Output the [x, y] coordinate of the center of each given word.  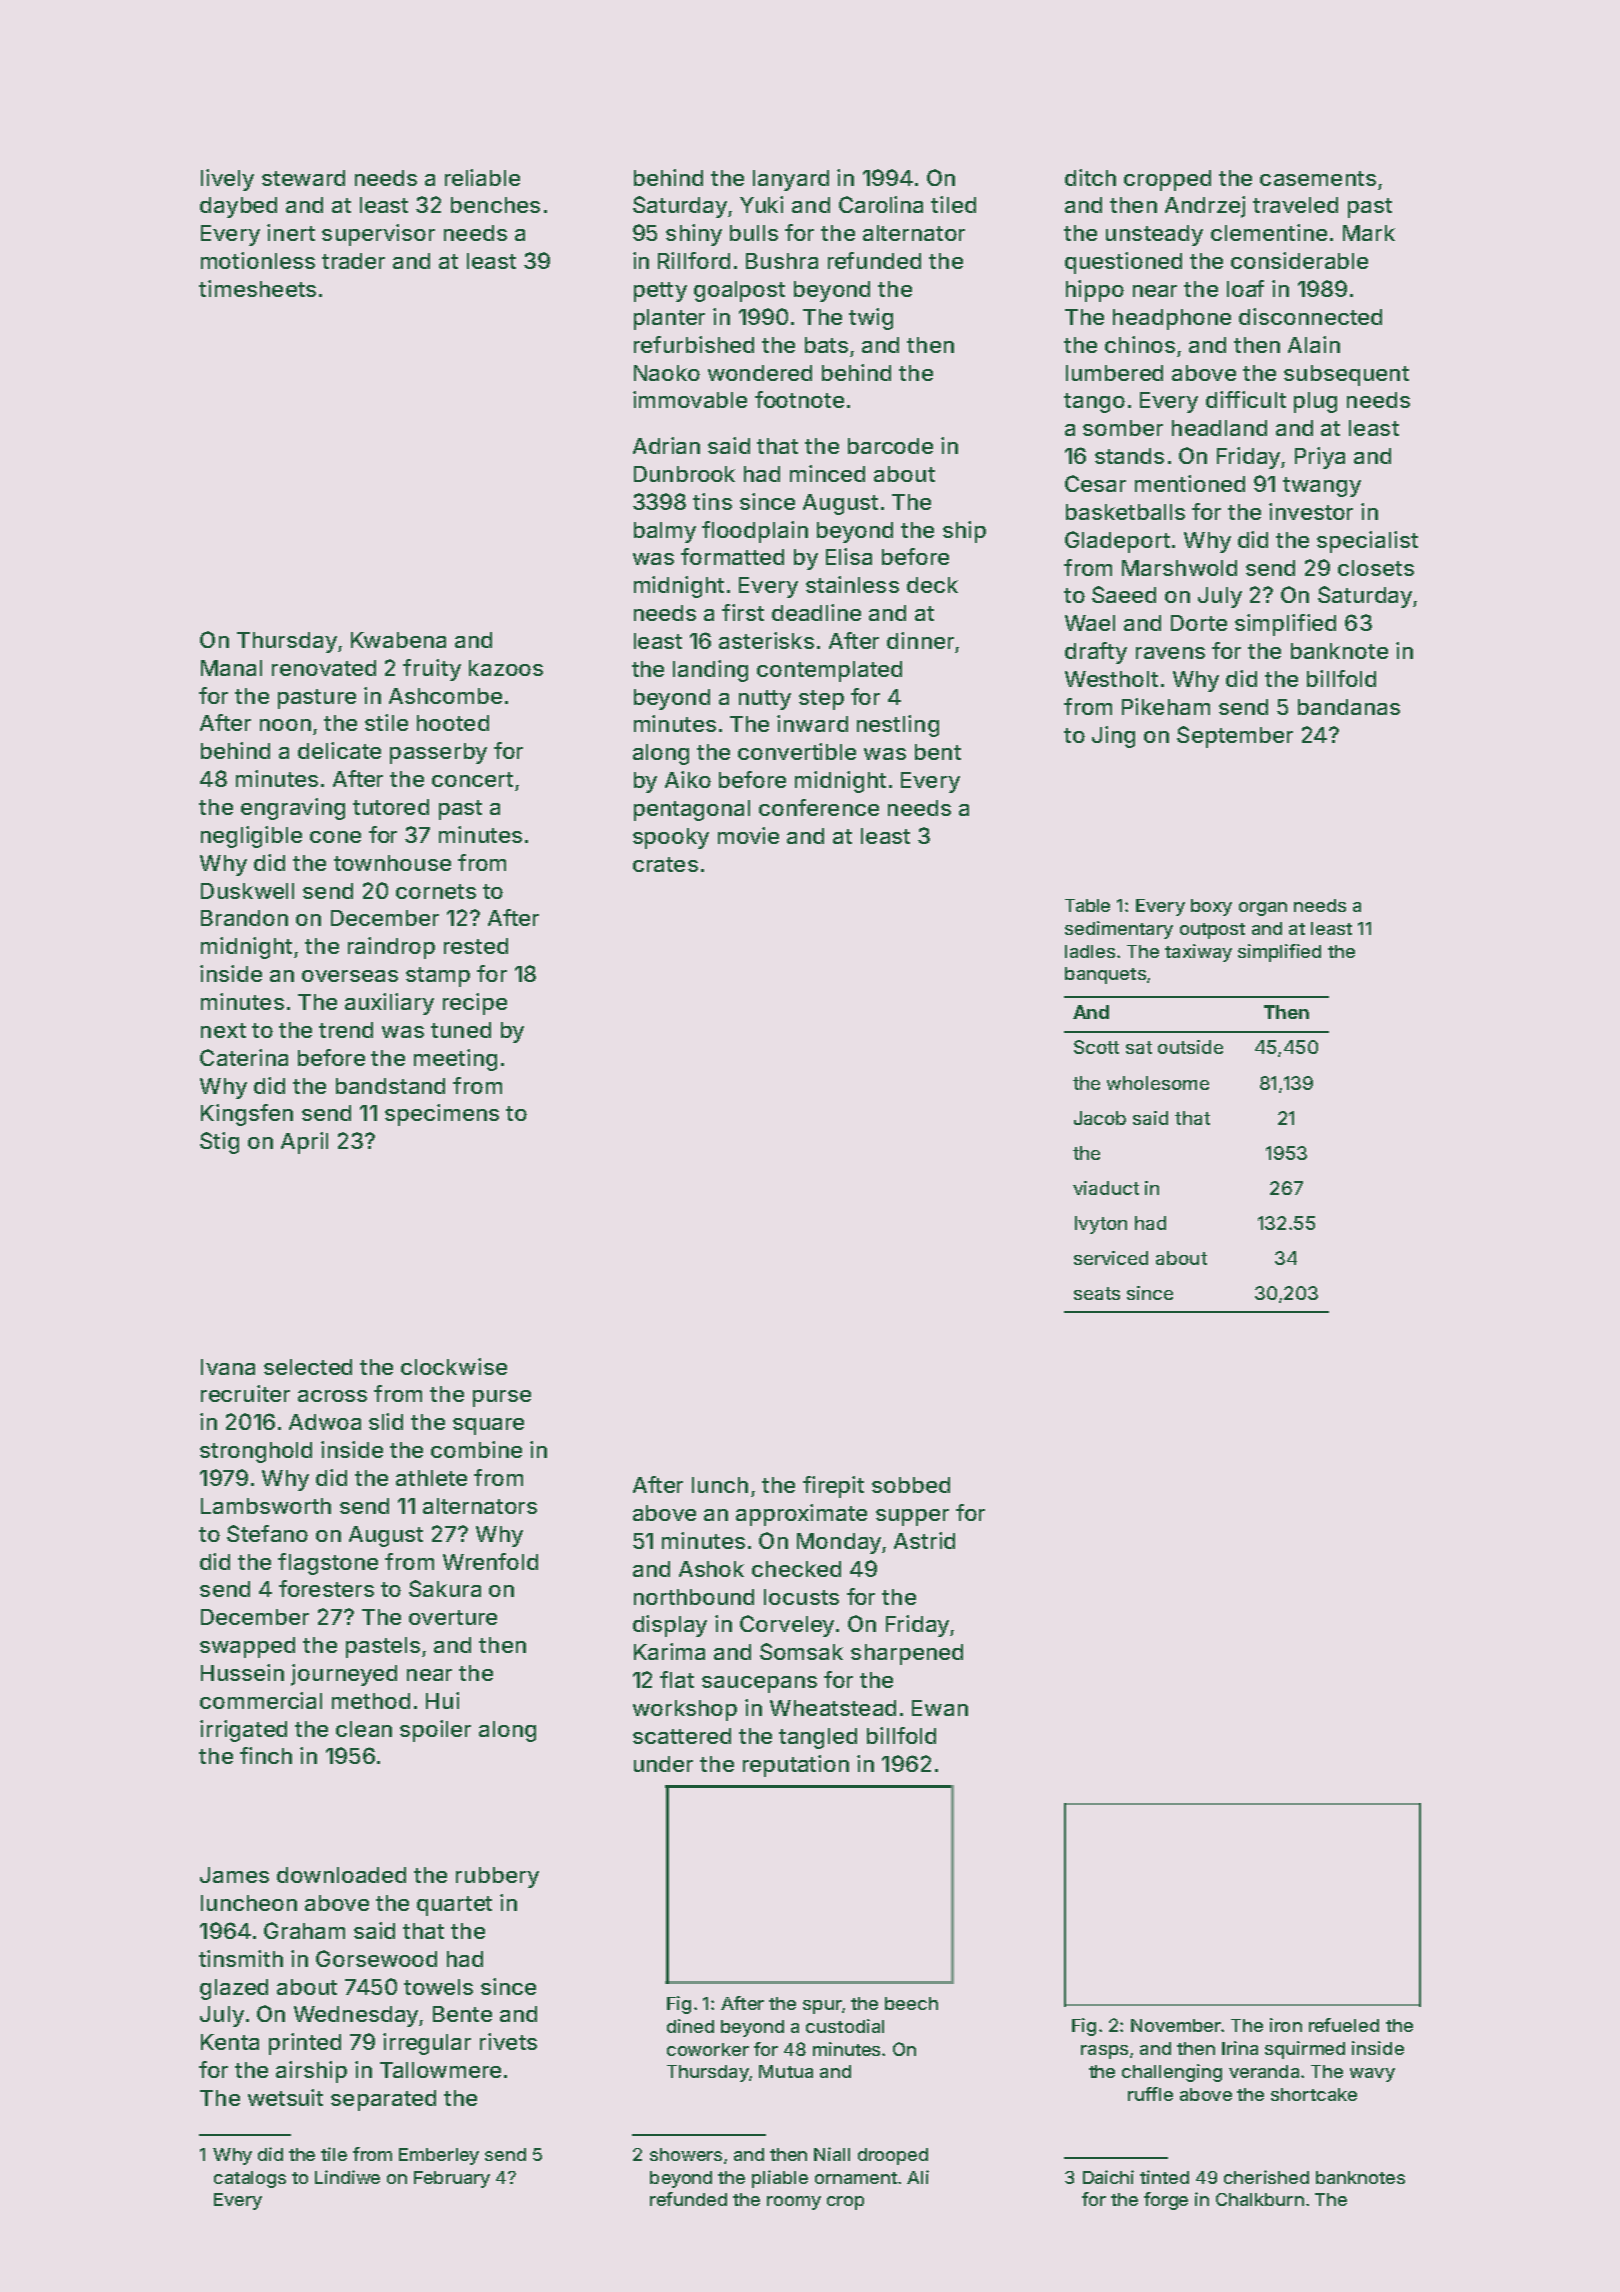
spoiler [435, 1731]
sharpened [907, 1654]
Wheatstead [833, 1708]
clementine [1269, 232]
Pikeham [1166, 706]
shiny [694, 235]
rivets [508, 2041]
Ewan [940, 1708]
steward [303, 178]
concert [472, 779]
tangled [818, 1738]
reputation [796, 1766]
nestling [898, 726]
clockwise [454, 1366]
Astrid [924, 1540]
